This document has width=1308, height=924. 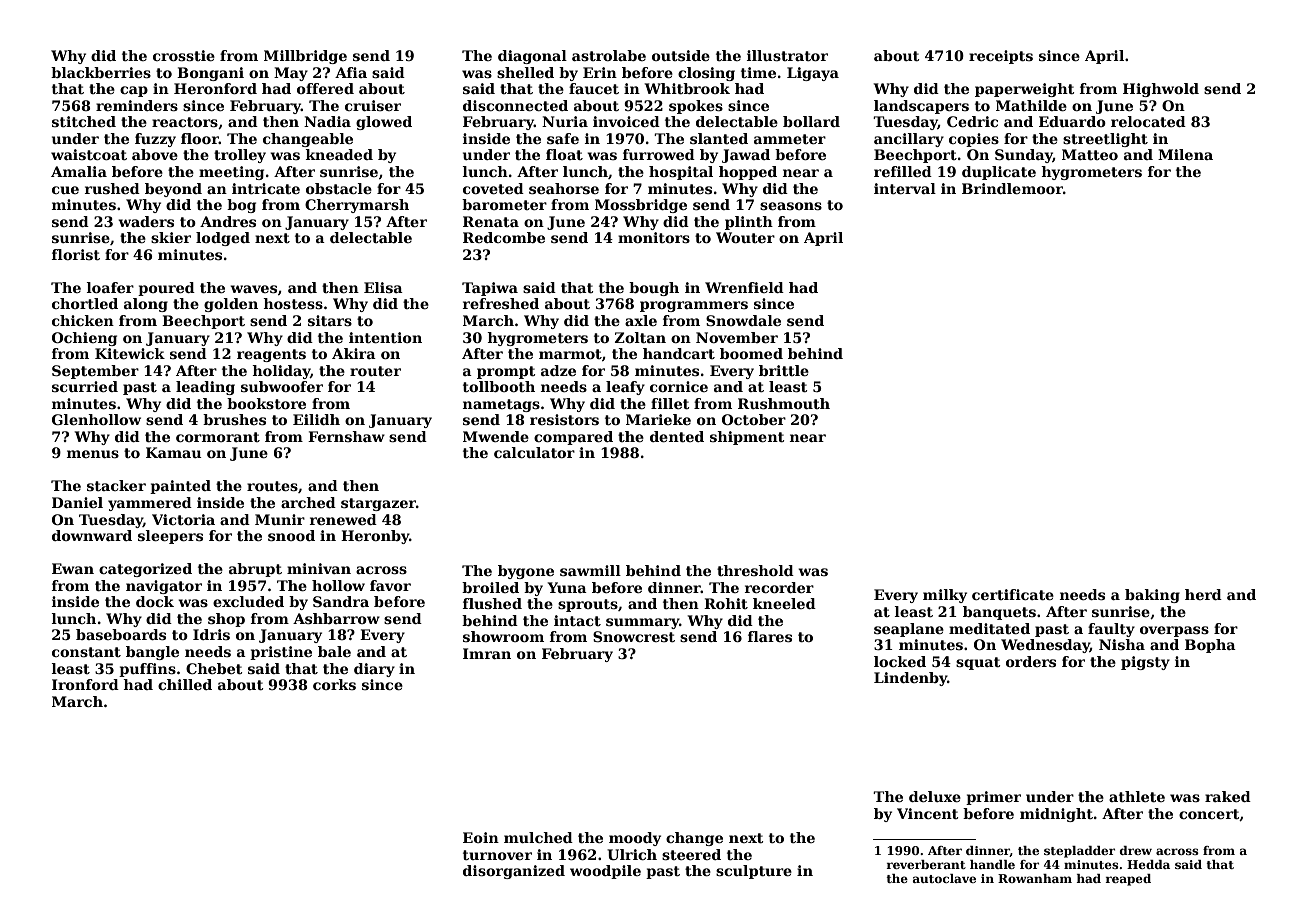 What do you see at coordinates (681, 55) in the document?
I see `outside` at bounding box center [681, 55].
